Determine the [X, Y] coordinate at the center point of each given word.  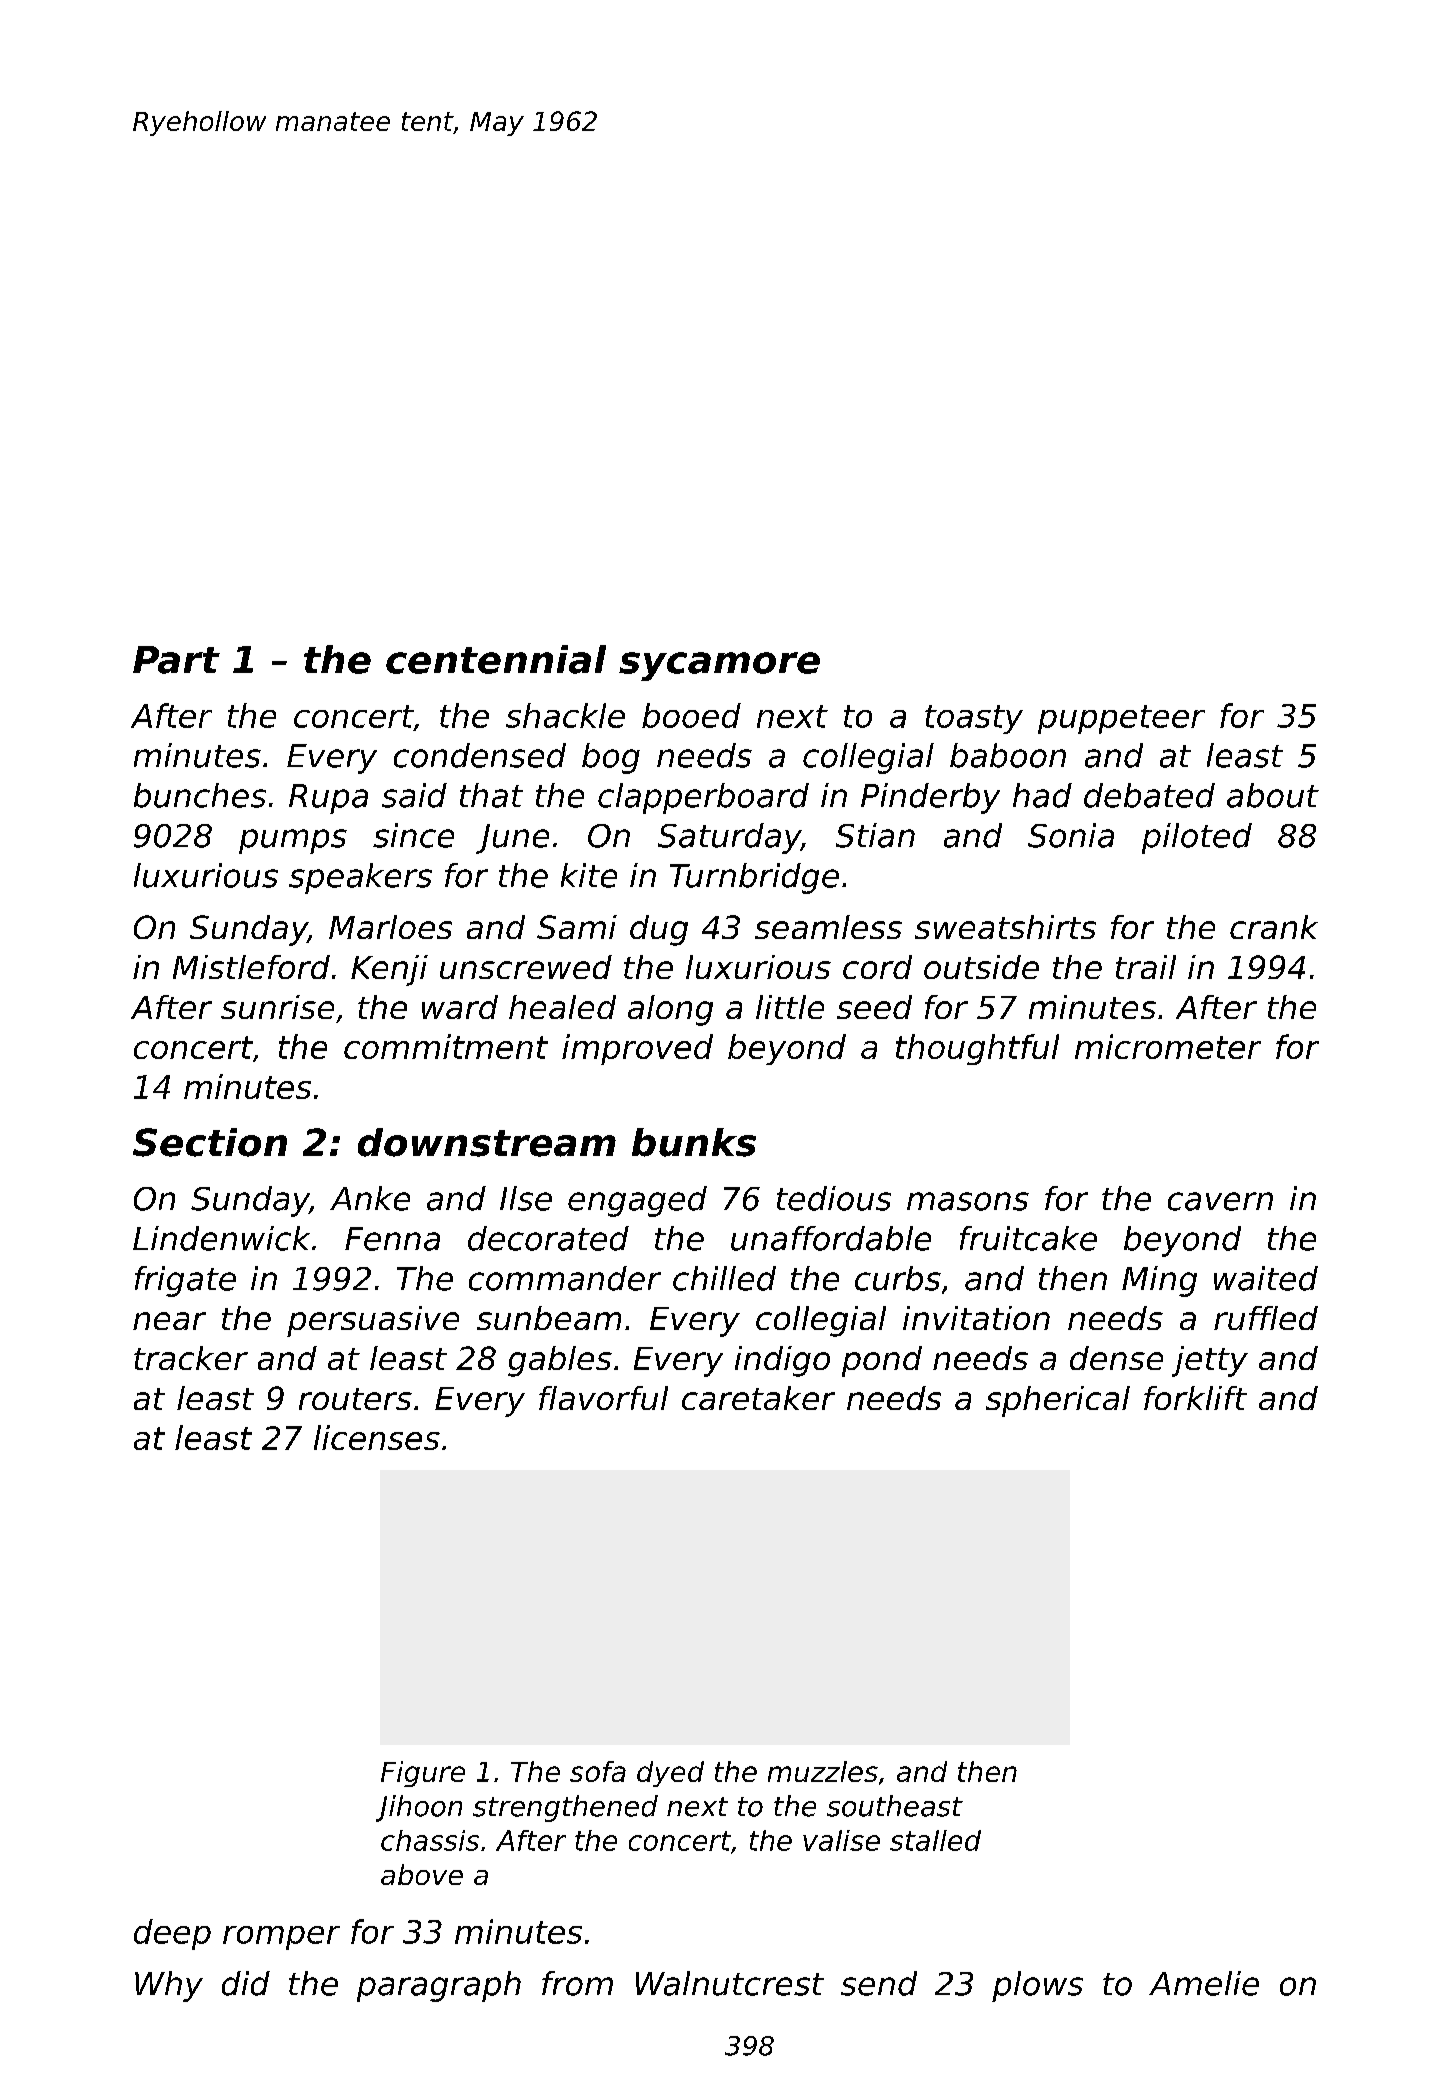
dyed [670, 1774]
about [1273, 795]
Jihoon [419, 1808]
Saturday [729, 838]
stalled [935, 1840]
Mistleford [251, 967]
